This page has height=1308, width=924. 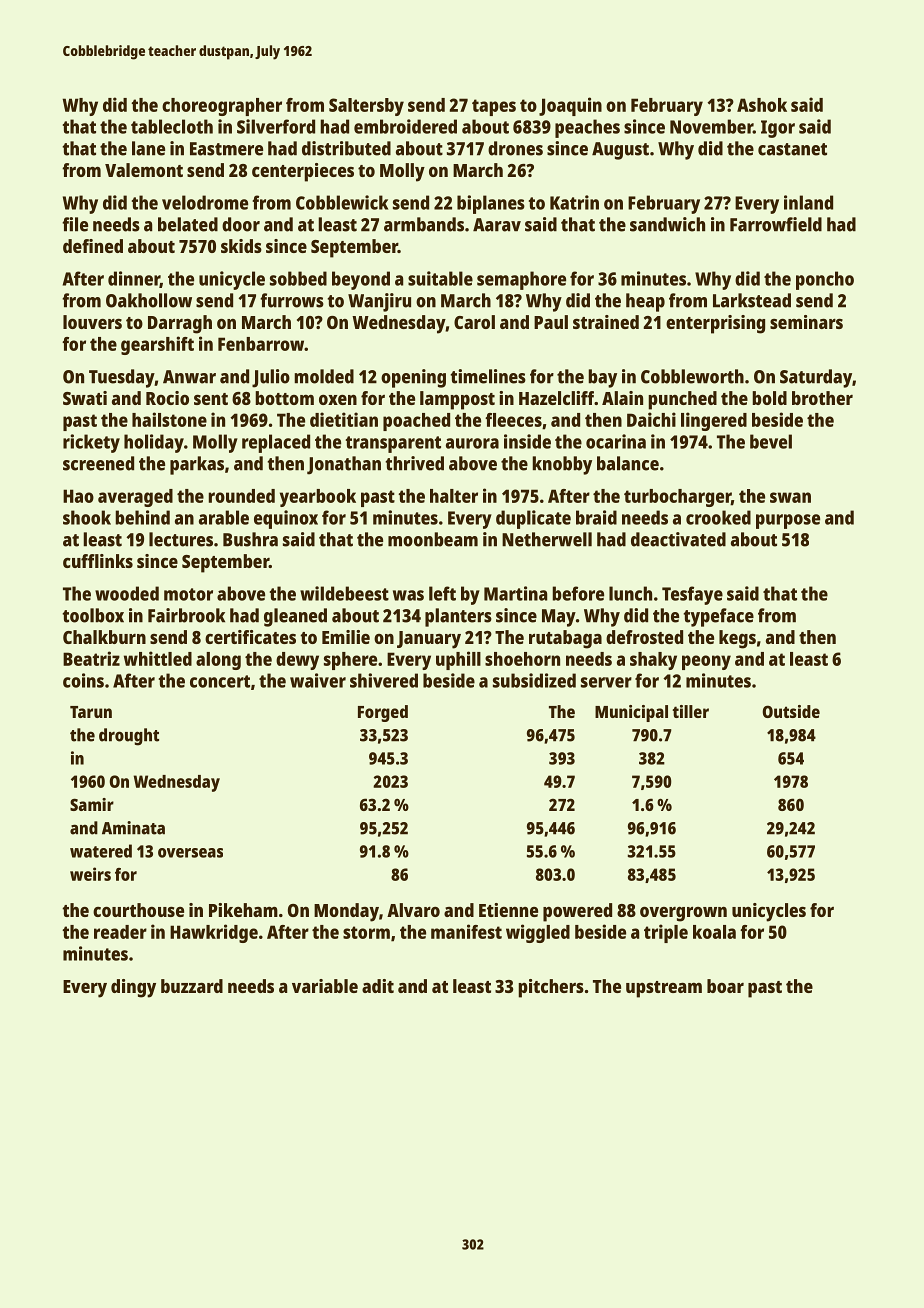 What do you see at coordinates (494, 107) in the page?
I see `tapes` at bounding box center [494, 107].
